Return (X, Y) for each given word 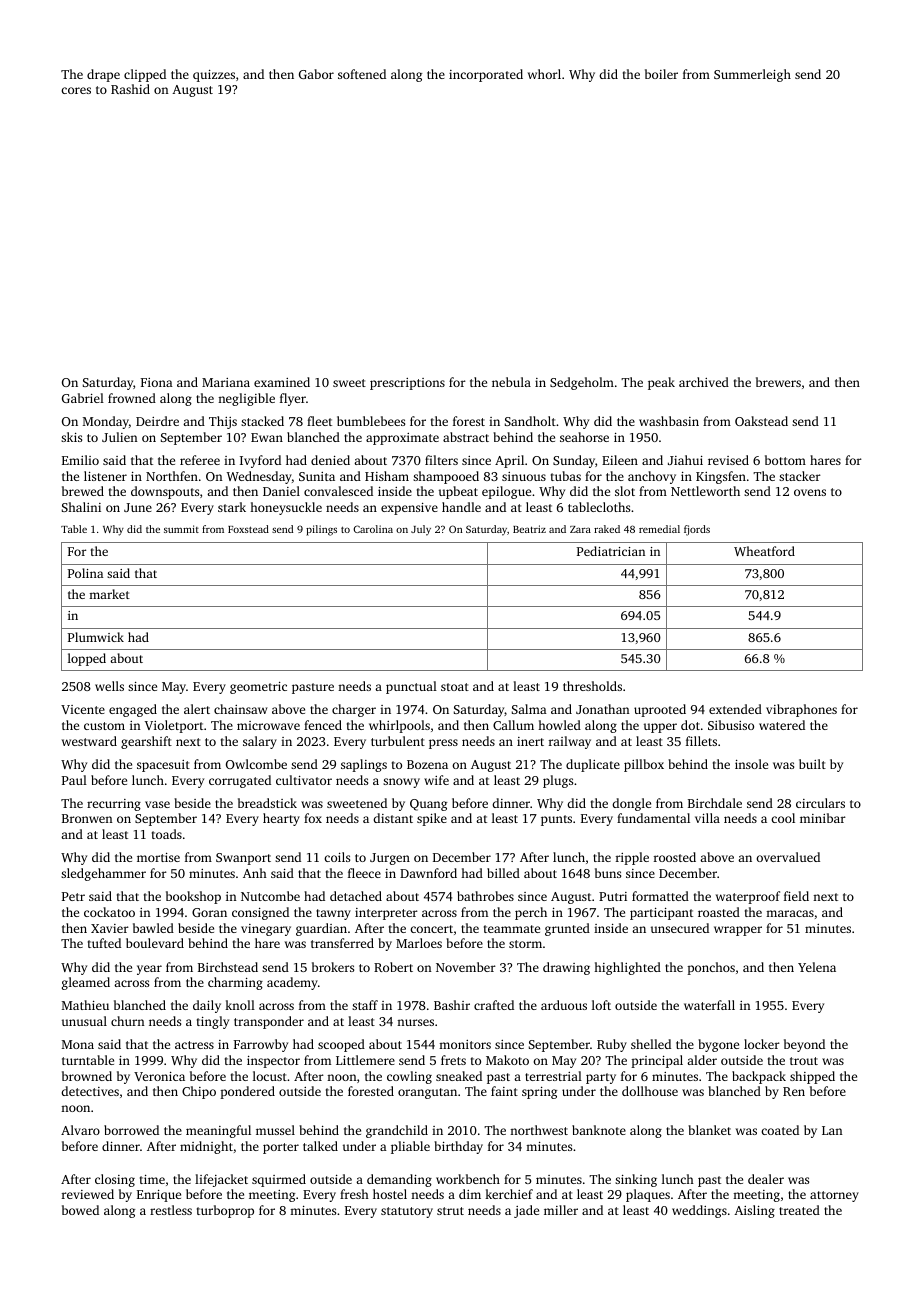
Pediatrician (611, 551)
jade (526, 1211)
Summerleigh (752, 75)
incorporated (486, 75)
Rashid (130, 89)
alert (197, 709)
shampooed (446, 477)
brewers (778, 382)
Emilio (80, 460)
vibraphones (801, 710)
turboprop (225, 1211)
